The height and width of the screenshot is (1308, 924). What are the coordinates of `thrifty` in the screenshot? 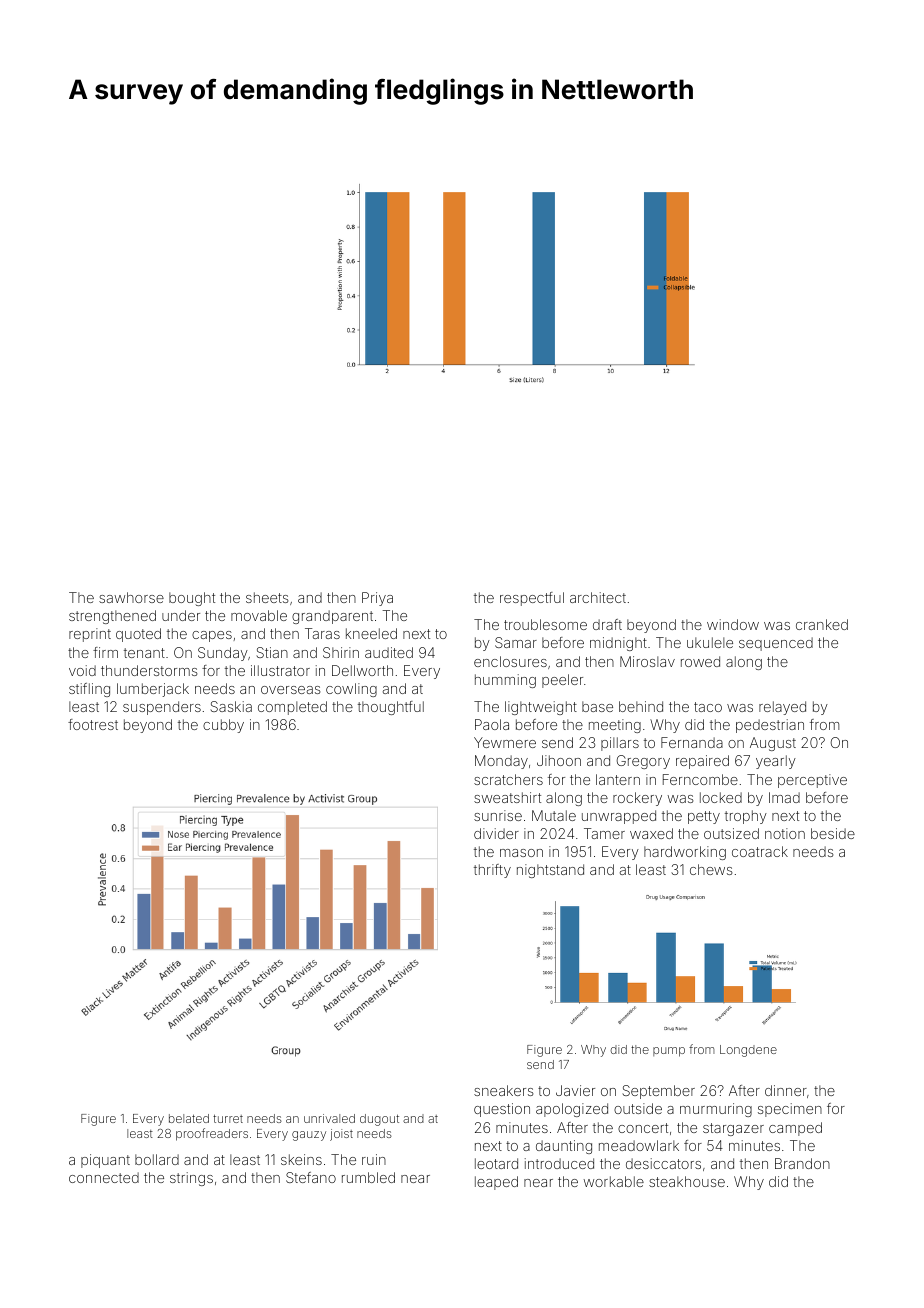 It's located at (492, 871).
